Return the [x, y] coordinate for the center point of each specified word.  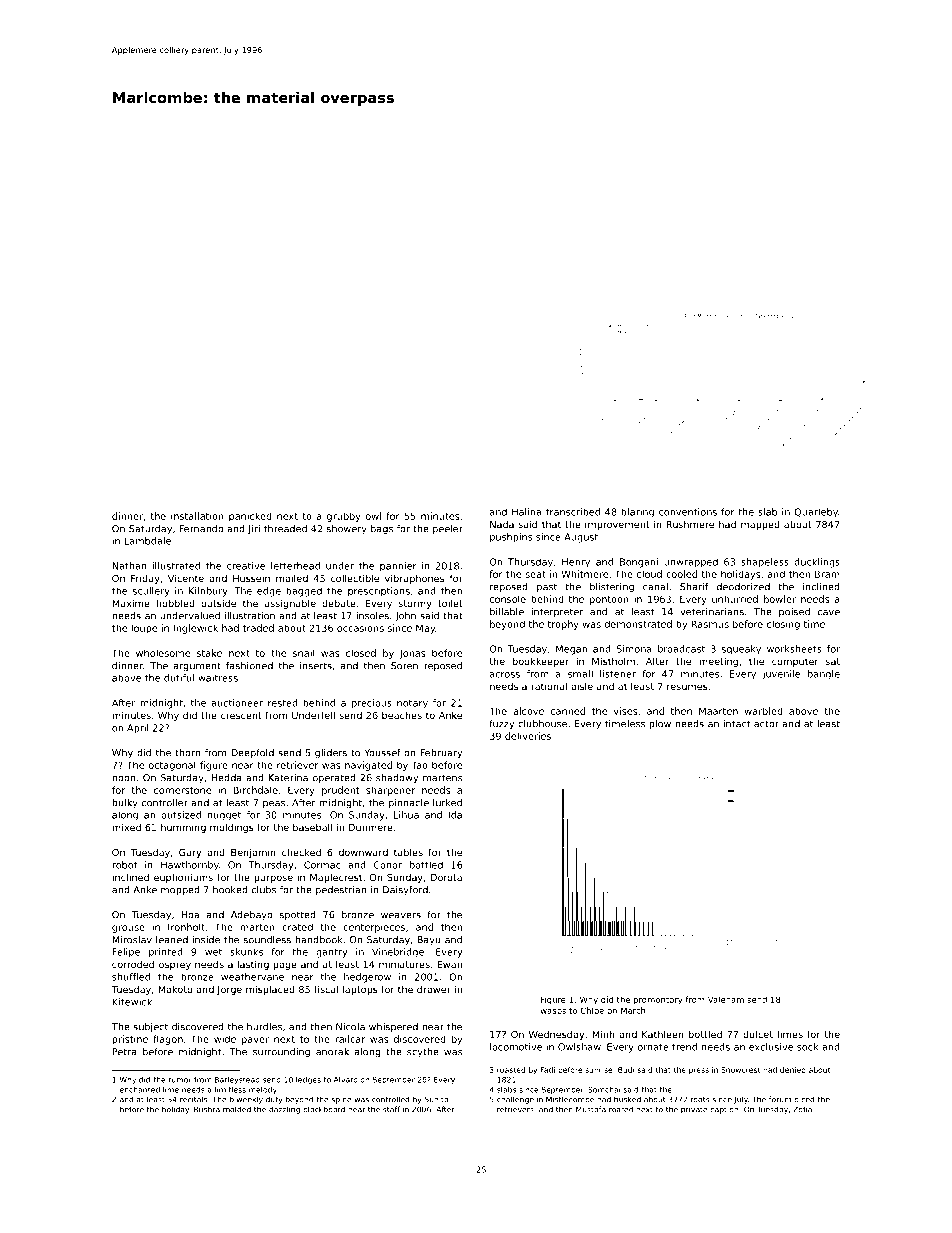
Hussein [251, 578]
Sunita [436, 1099]
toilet [450, 603]
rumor [180, 1080]
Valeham [726, 999]
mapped [760, 525]
